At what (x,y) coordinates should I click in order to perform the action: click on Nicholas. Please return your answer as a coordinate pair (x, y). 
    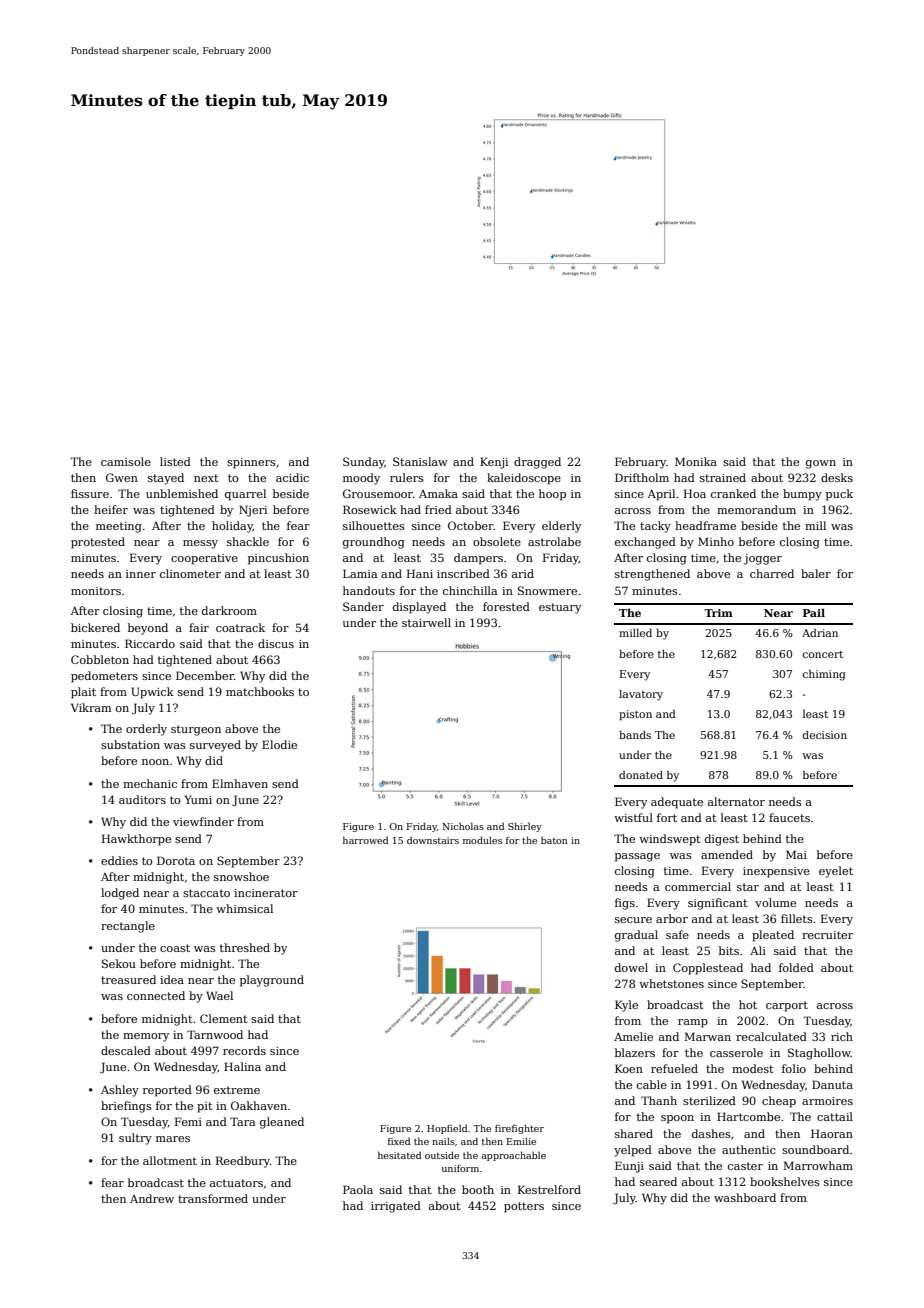
    Looking at the image, I should click on (463, 826).
